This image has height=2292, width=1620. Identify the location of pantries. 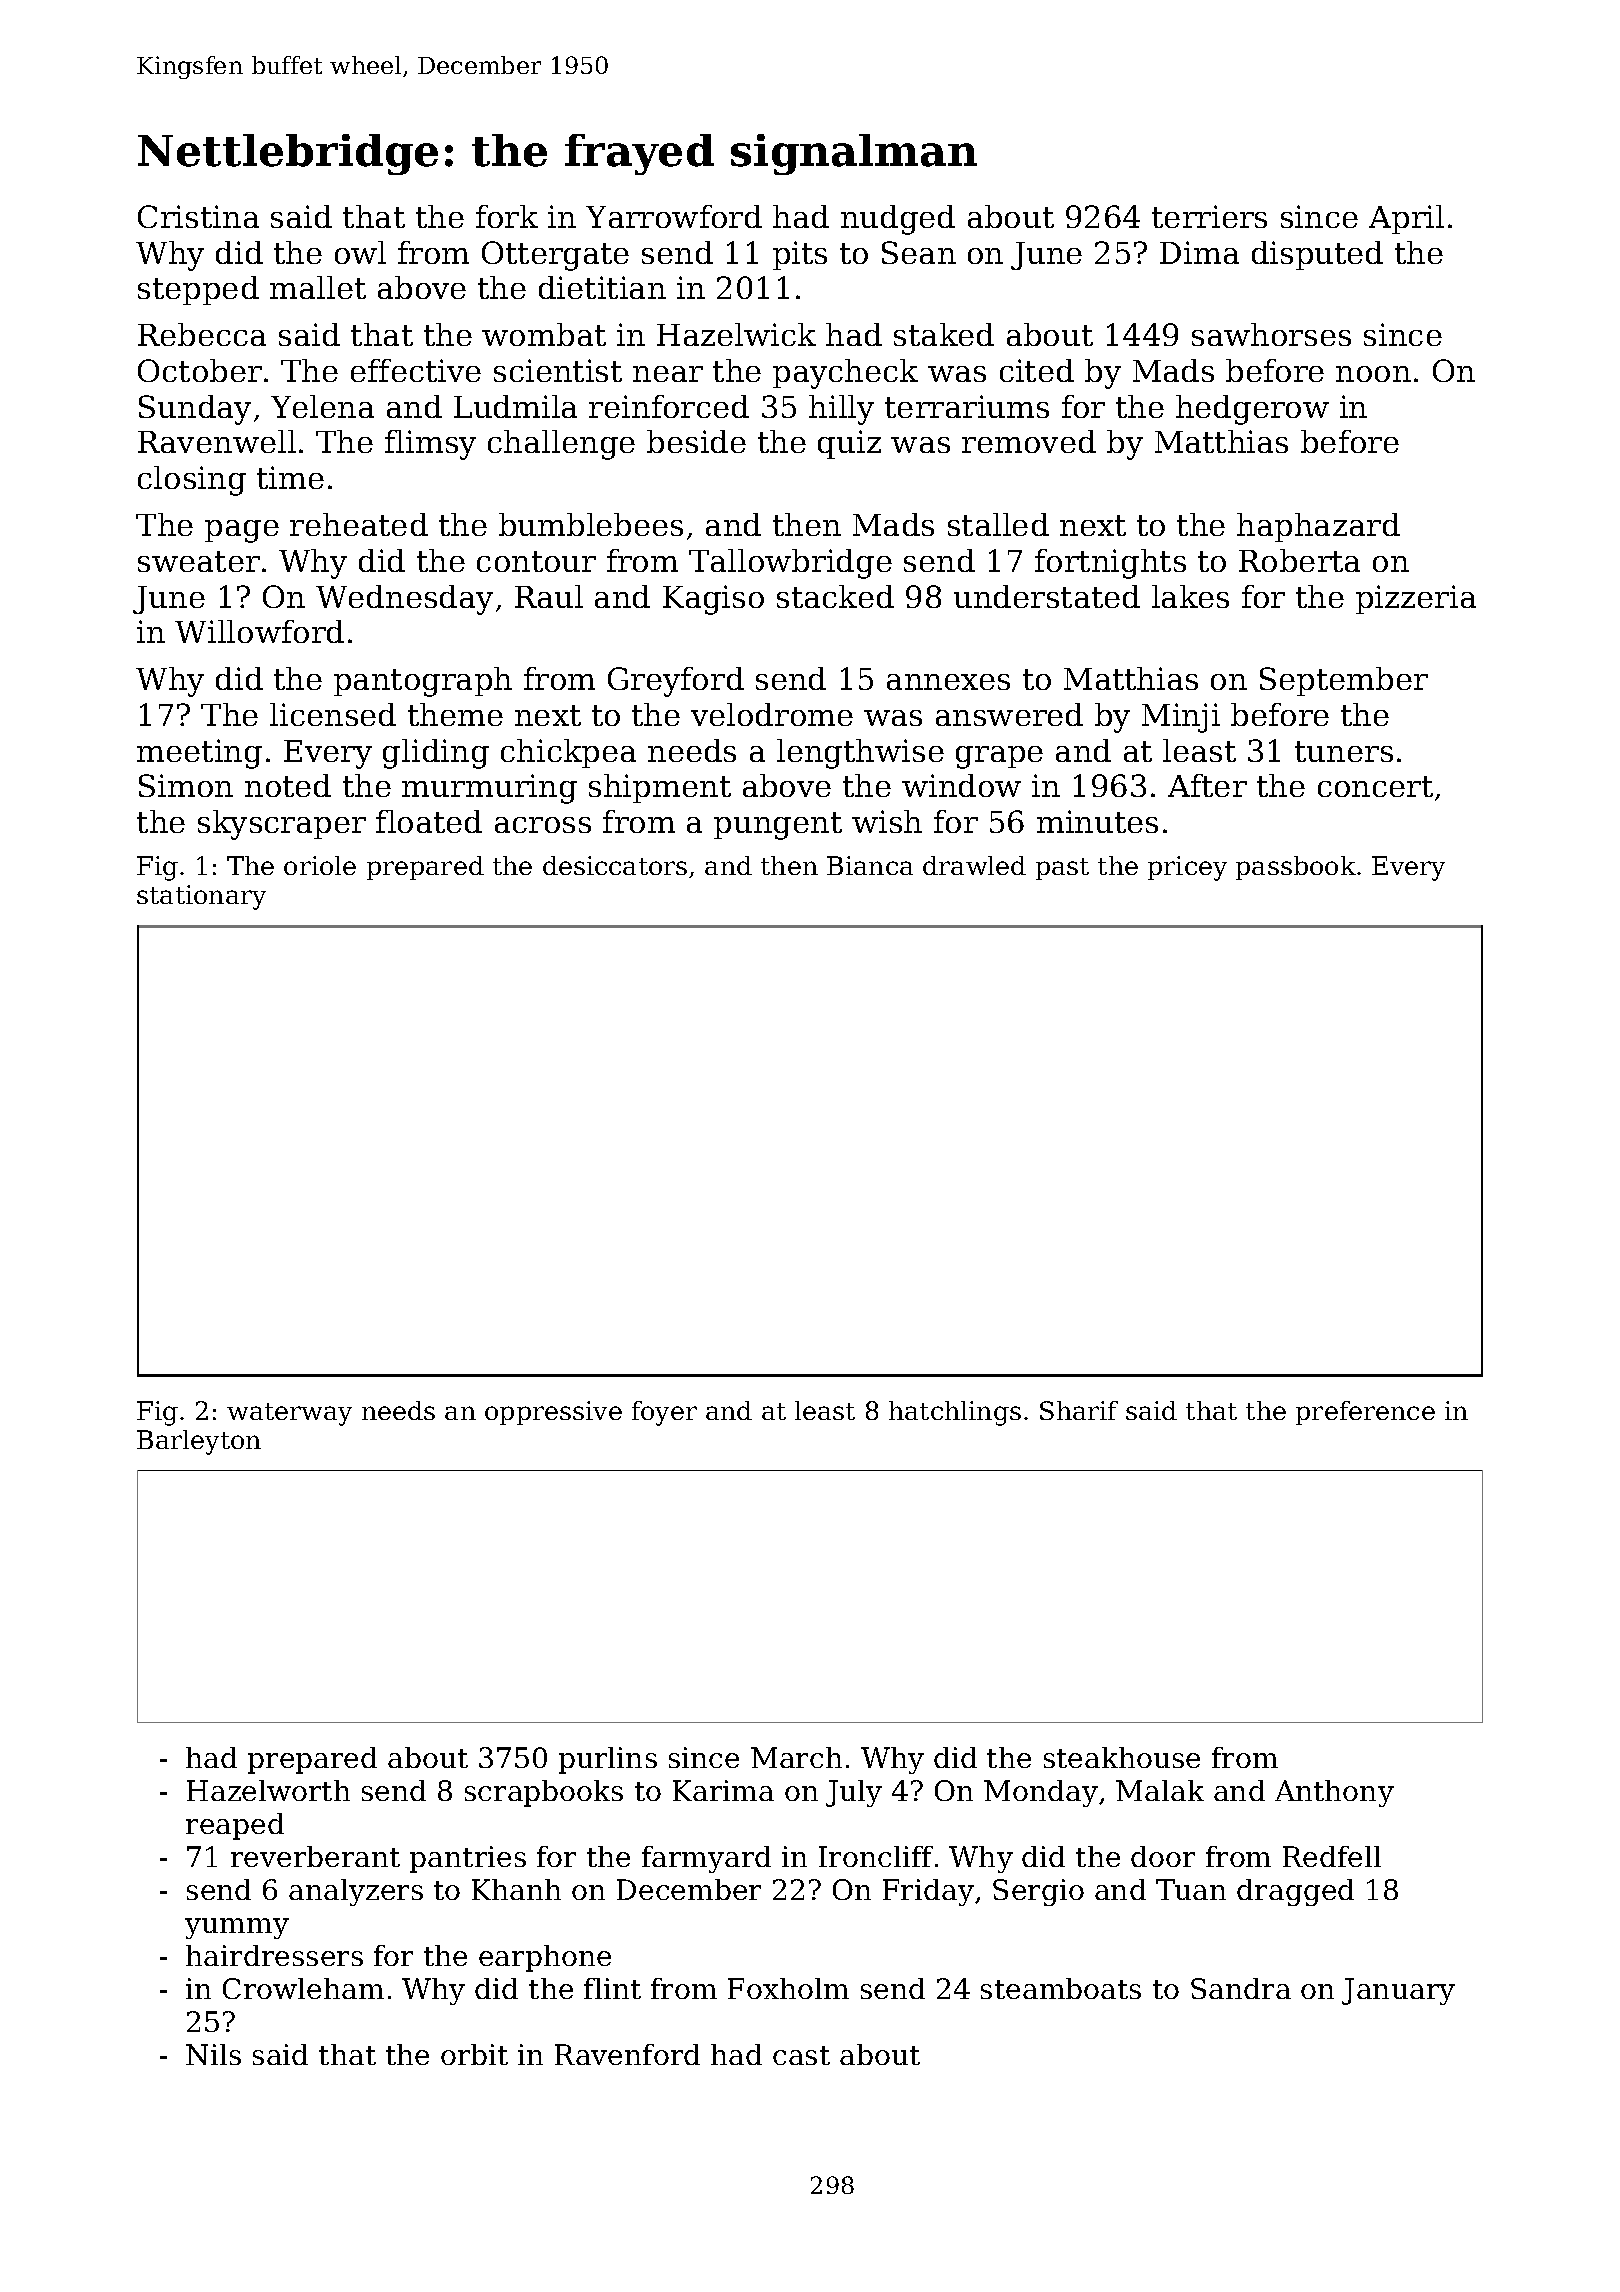
(468, 1859).
